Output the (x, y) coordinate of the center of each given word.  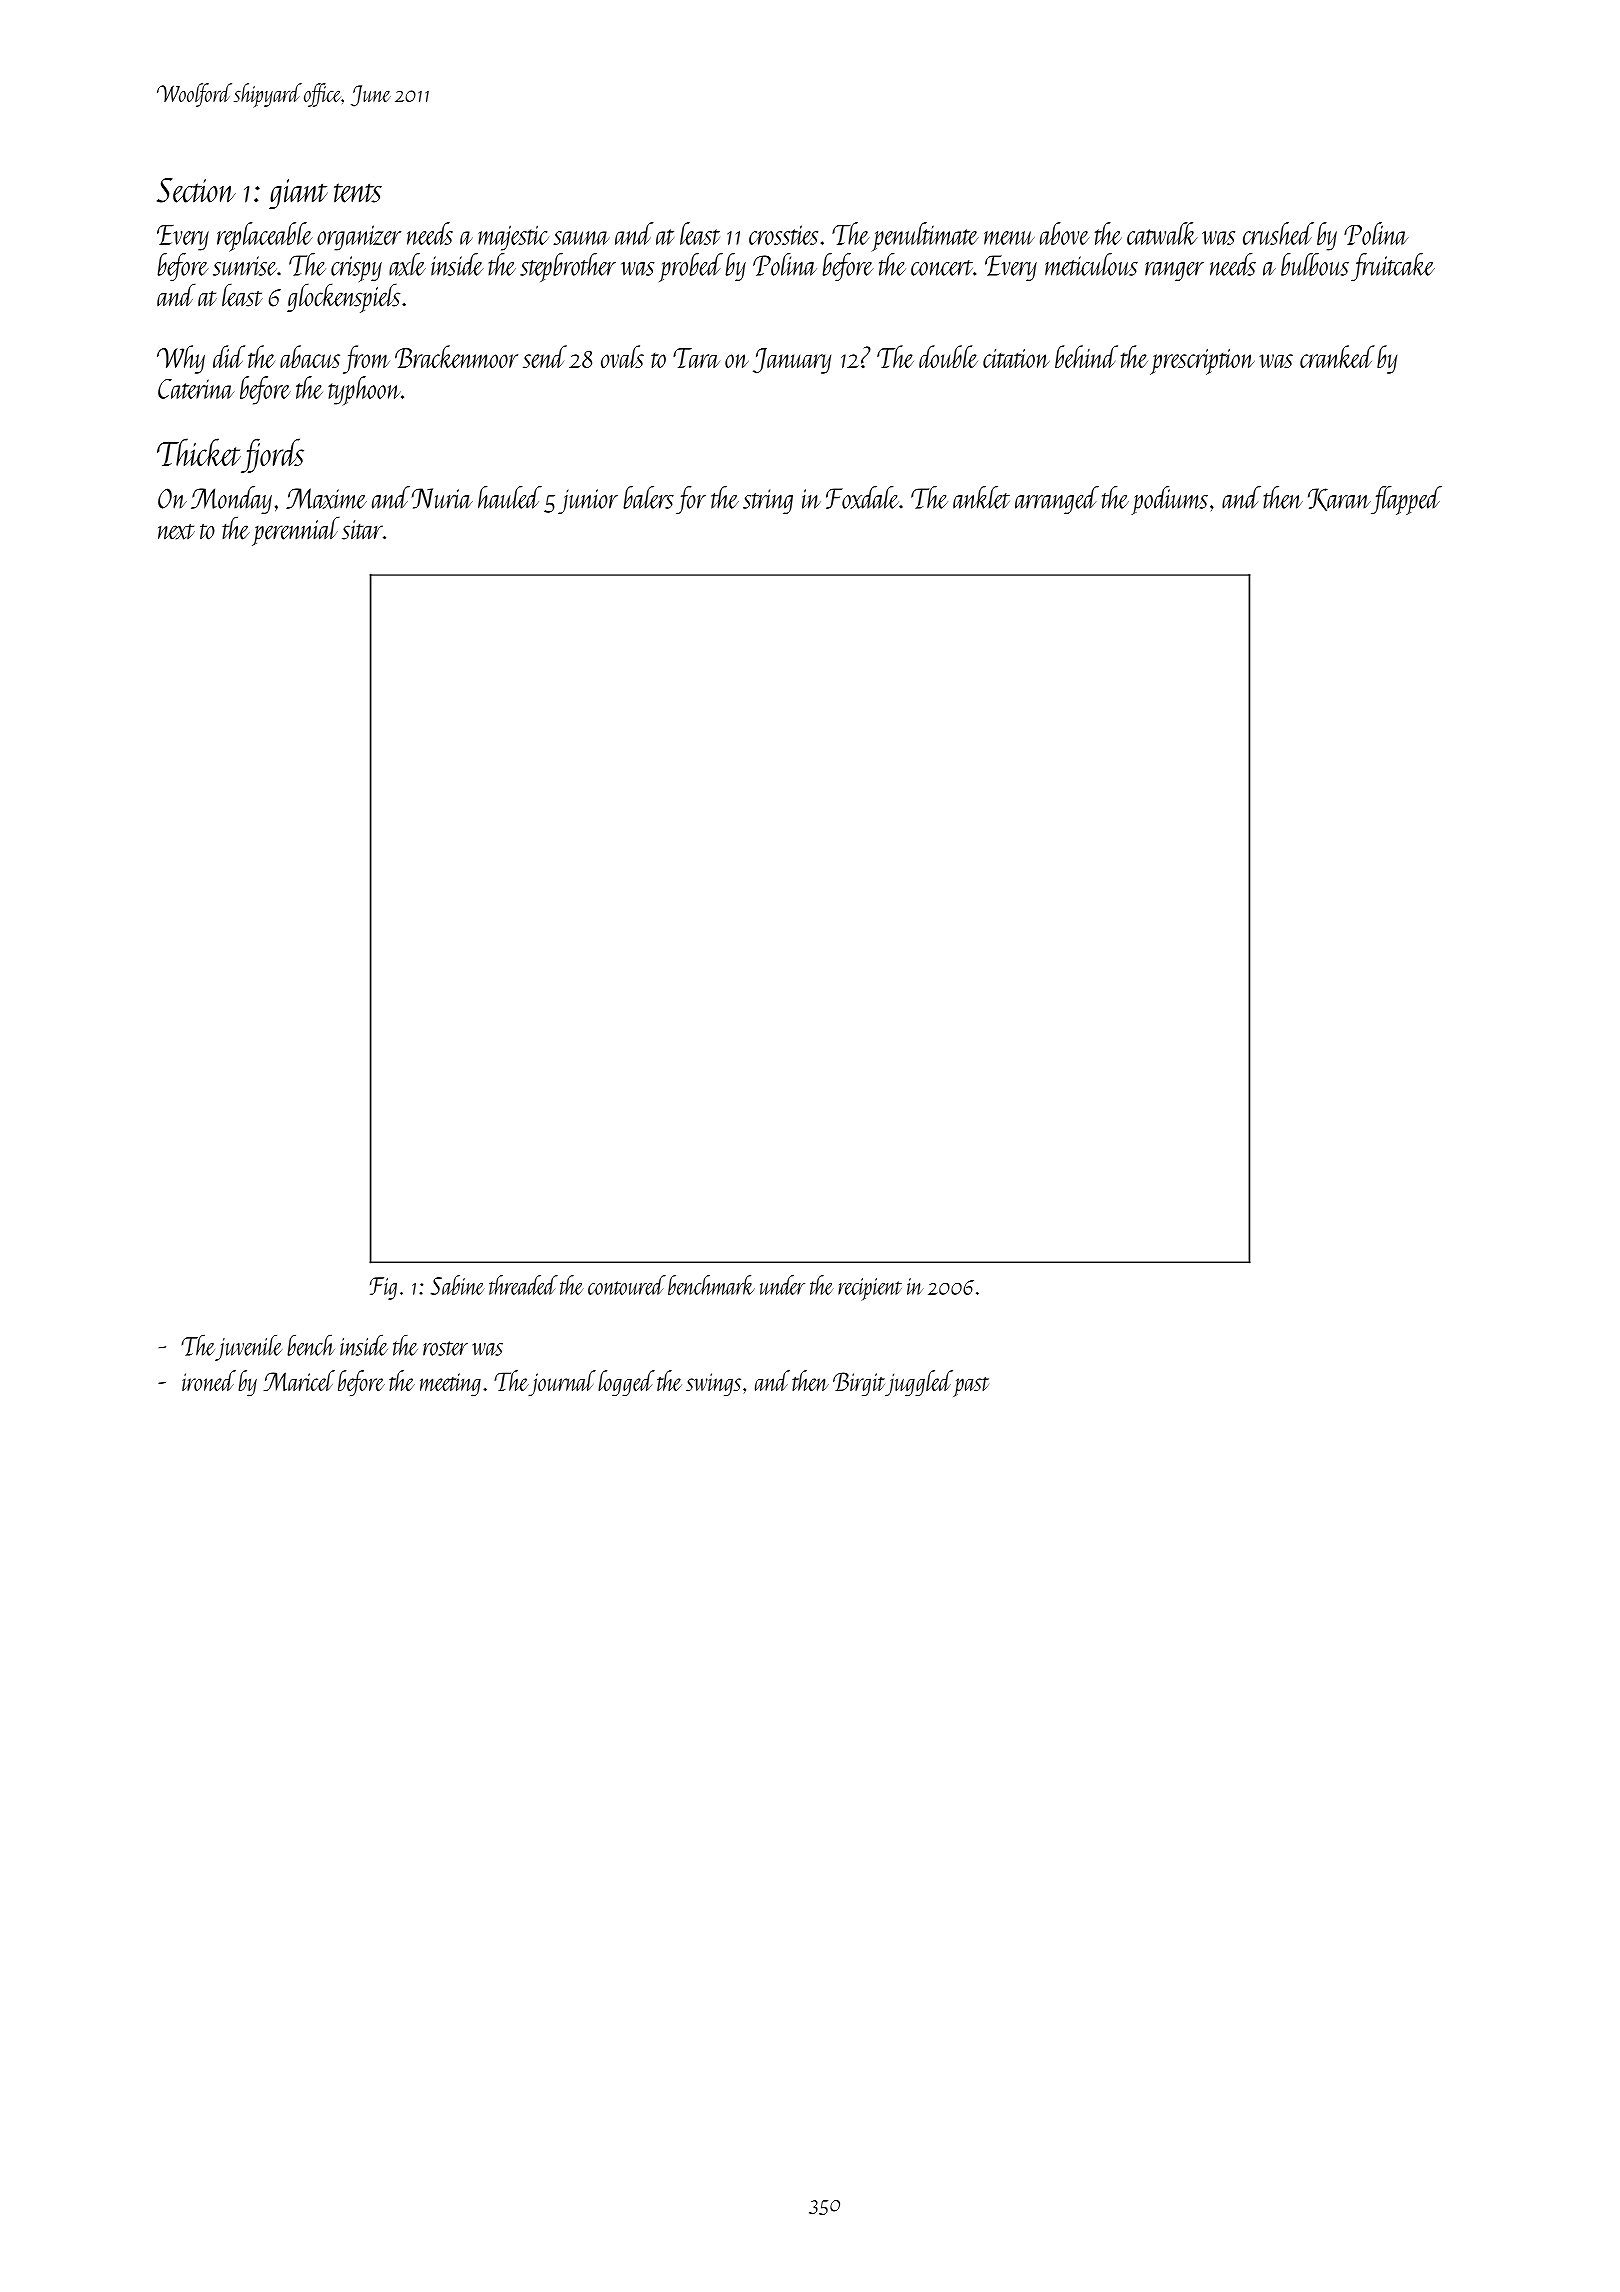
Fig (383, 1288)
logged (626, 1383)
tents (358, 193)
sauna (581, 238)
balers (648, 497)
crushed (1278, 233)
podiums (1169, 500)
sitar (362, 530)
